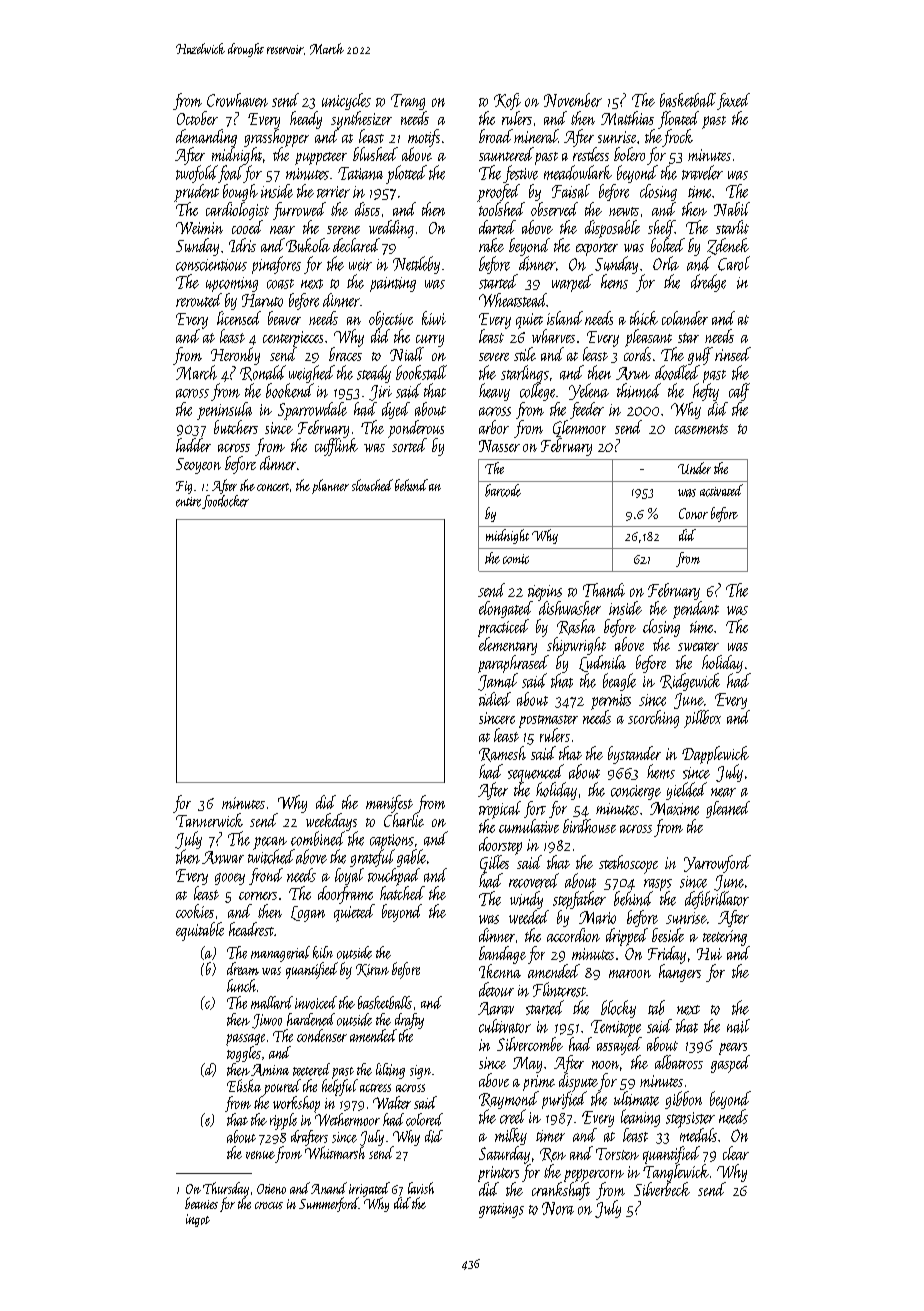 This page has width=924, height=1311. What do you see at coordinates (501, 1210) in the page?
I see `gratings` at bounding box center [501, 1210].
